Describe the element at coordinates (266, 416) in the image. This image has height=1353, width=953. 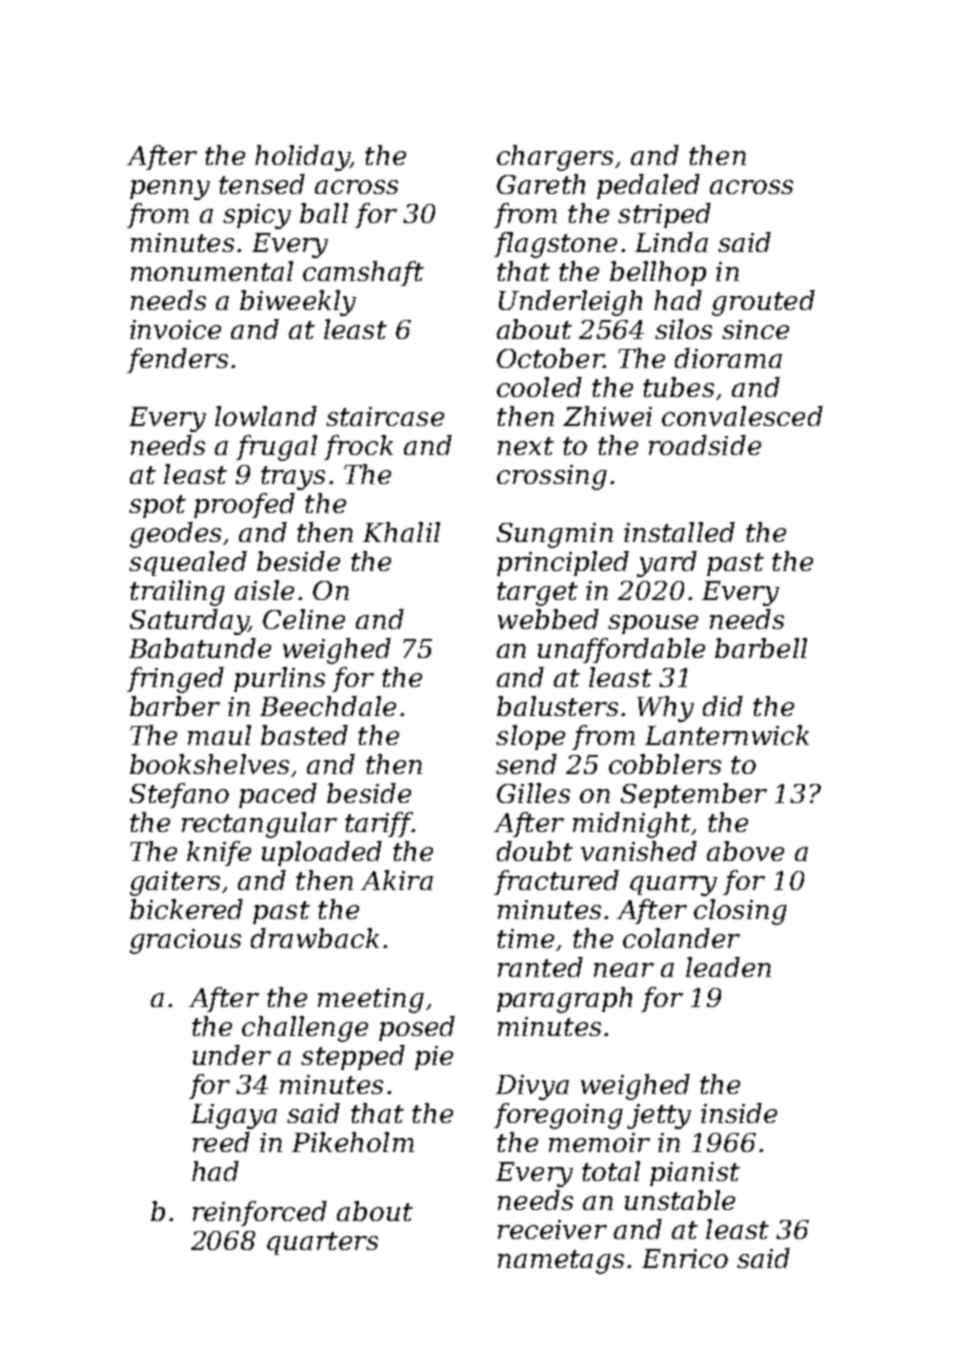
I see `lowland` at that location.
